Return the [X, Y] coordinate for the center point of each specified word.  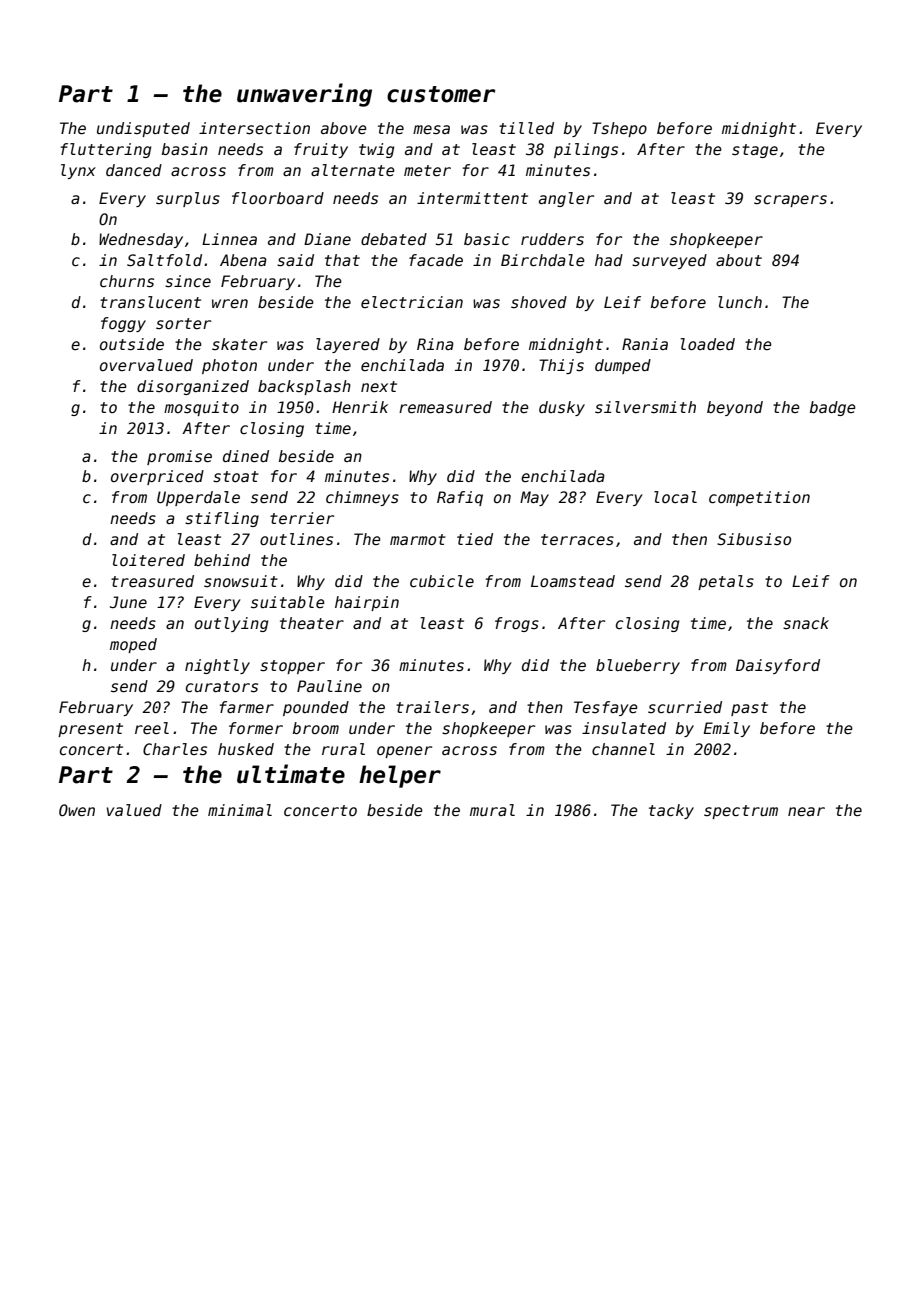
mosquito [201, 408]
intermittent [472, 198]
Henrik [360, 407]
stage [755, 151]
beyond [735, 408]
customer [441, 94]
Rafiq [460, 498]
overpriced [157, 477]
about [739, 260]
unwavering [304, 95]
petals [726, 582]
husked [246, 749]
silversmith [645, 407]
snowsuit [241, 581]
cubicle [442, 581]
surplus [188, 199]
